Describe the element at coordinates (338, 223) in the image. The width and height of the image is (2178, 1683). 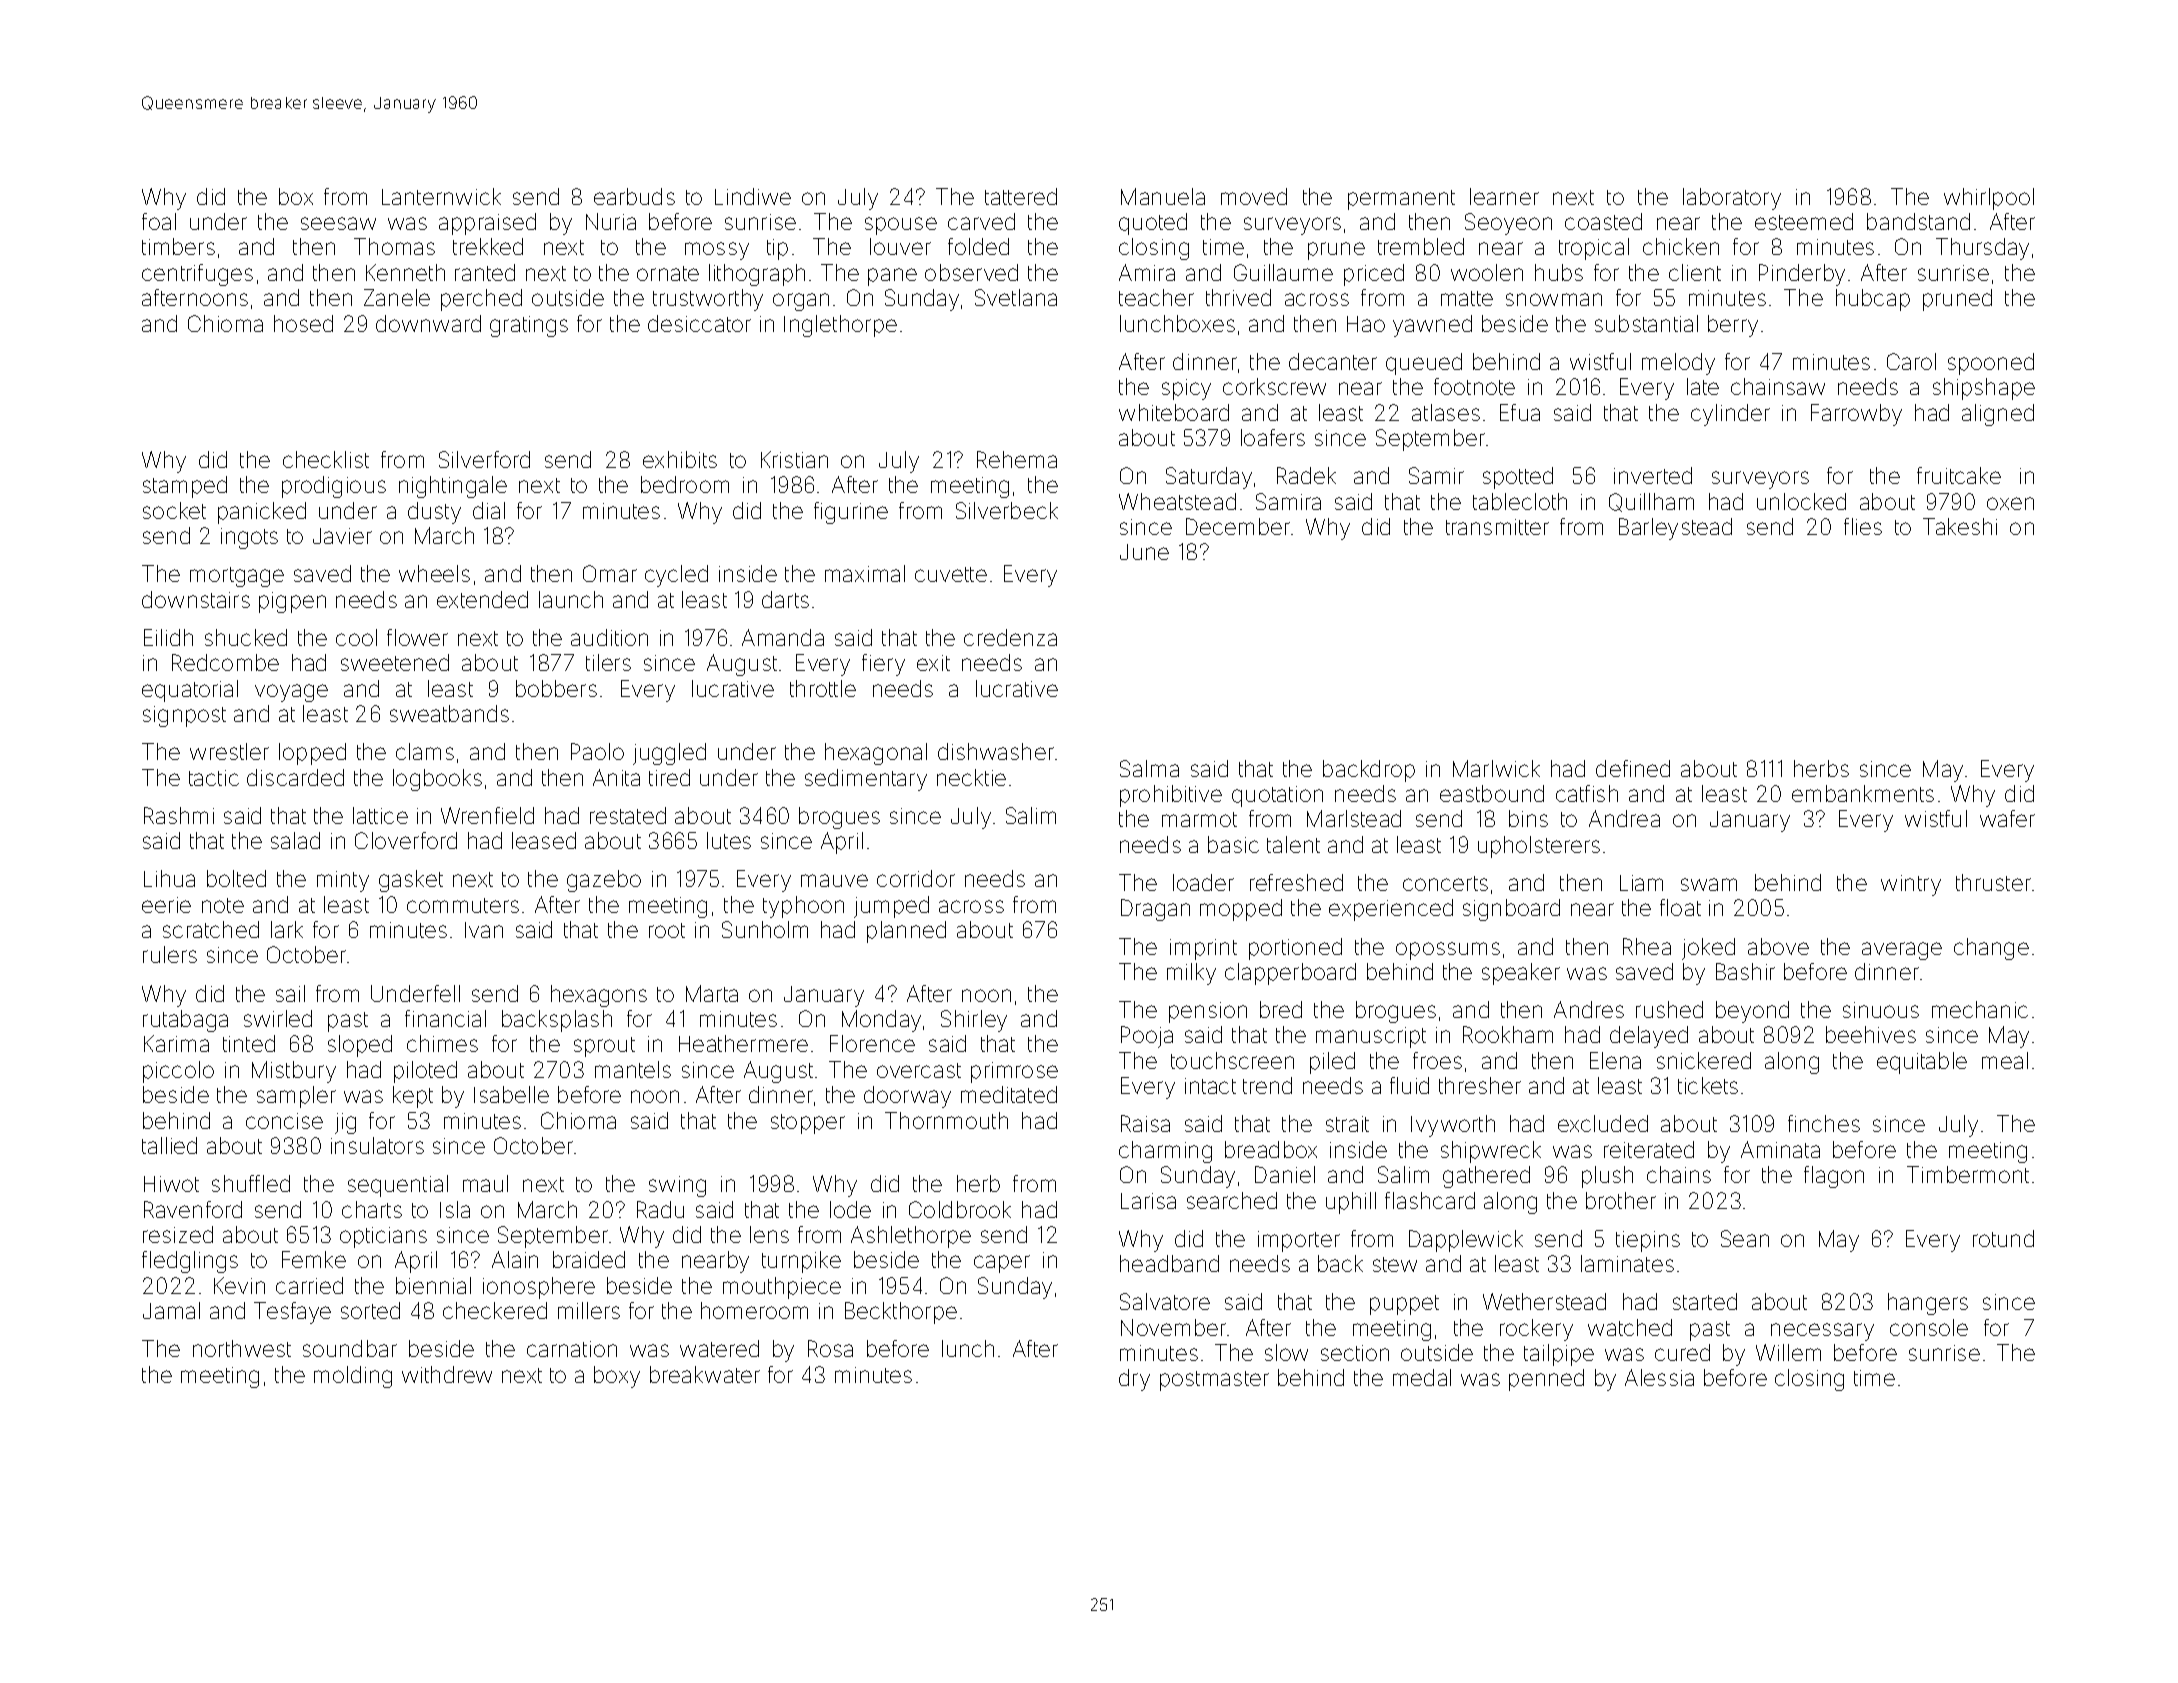
I see `seesaw` at that location.
